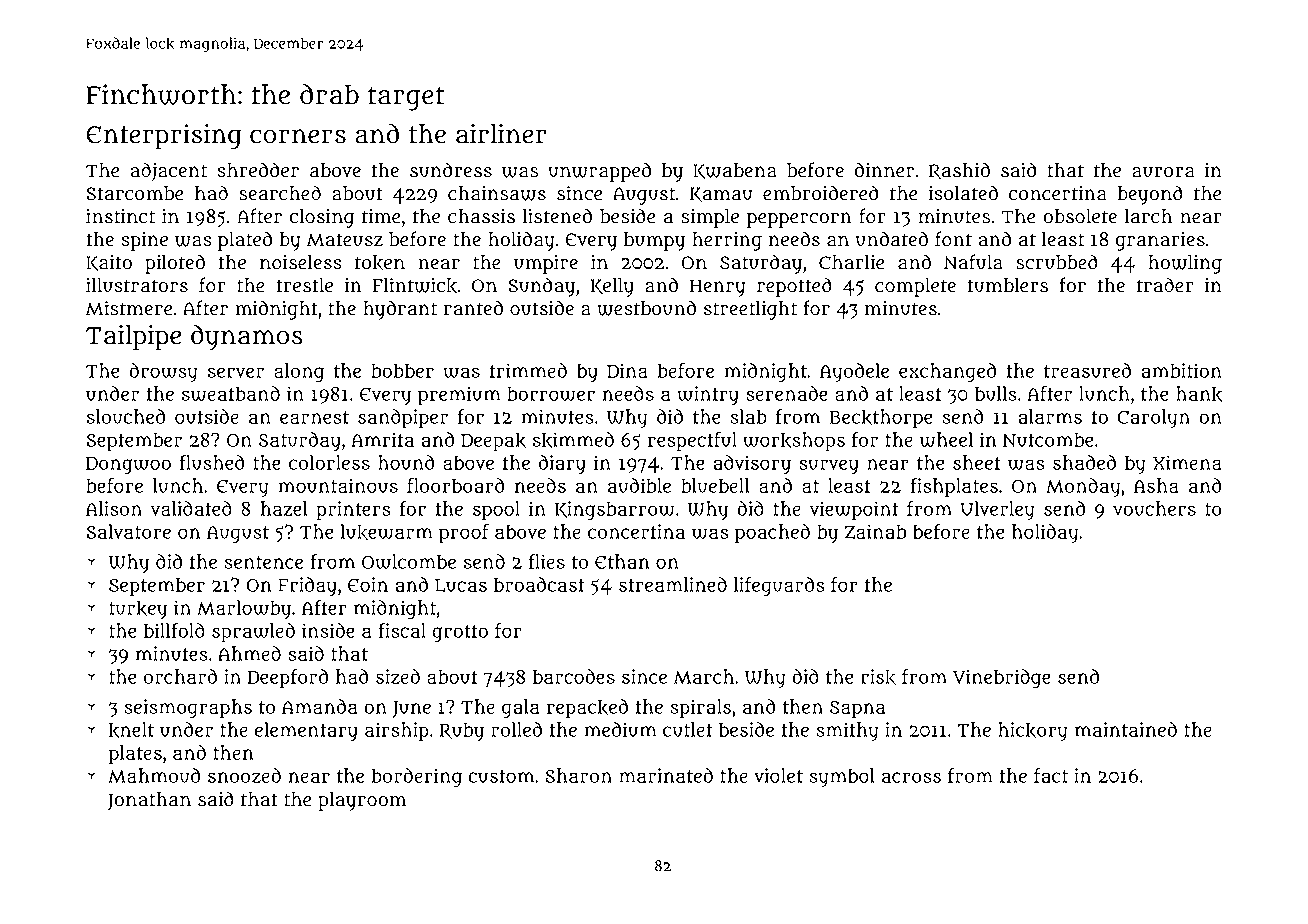 This document has height=924, width=1308. What do you see at coordinates (211, 462) in the document?
I see `flushed` at bounding box center [211, 462].
